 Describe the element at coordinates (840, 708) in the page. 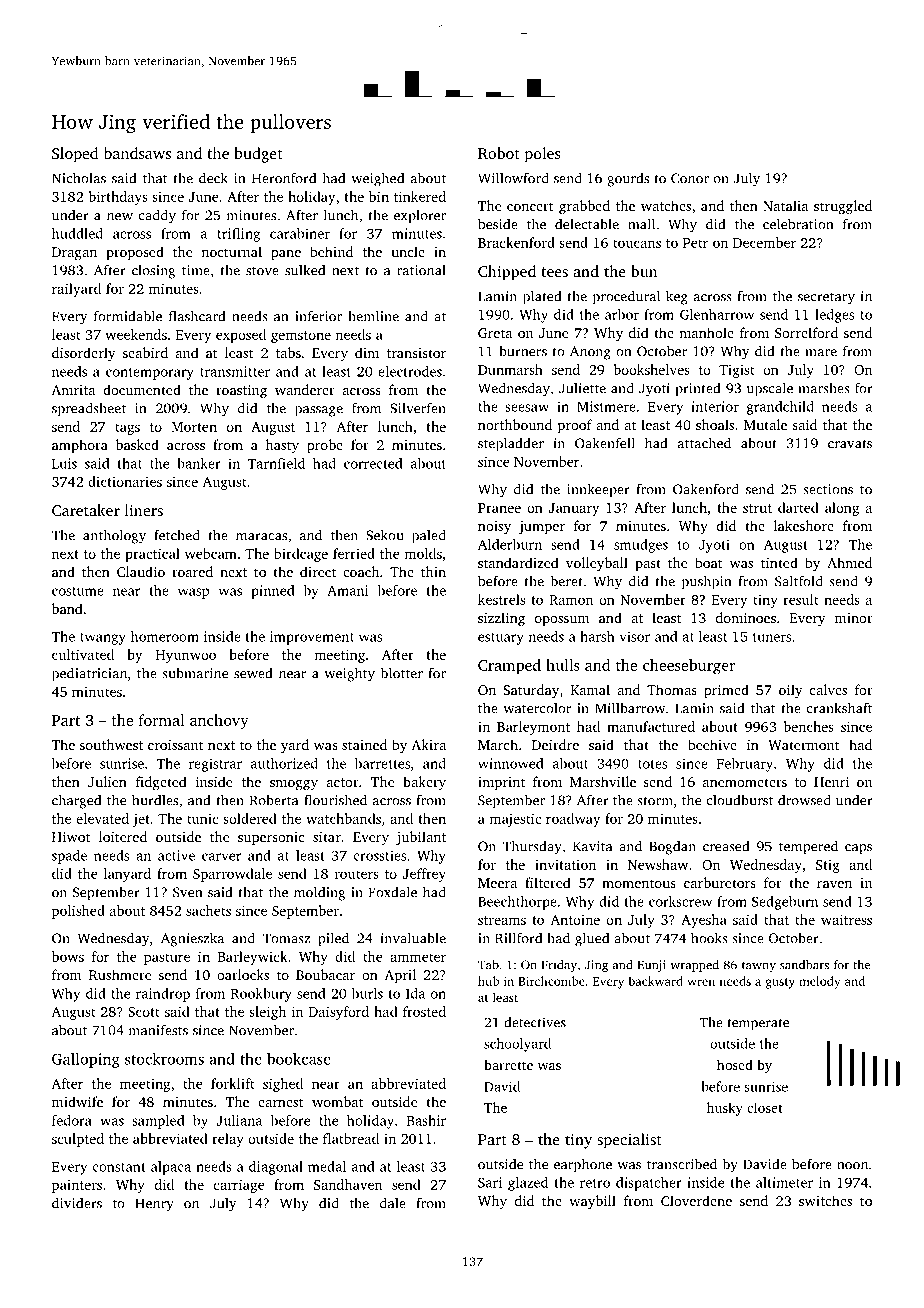

I see `crankshaft` at that location.
